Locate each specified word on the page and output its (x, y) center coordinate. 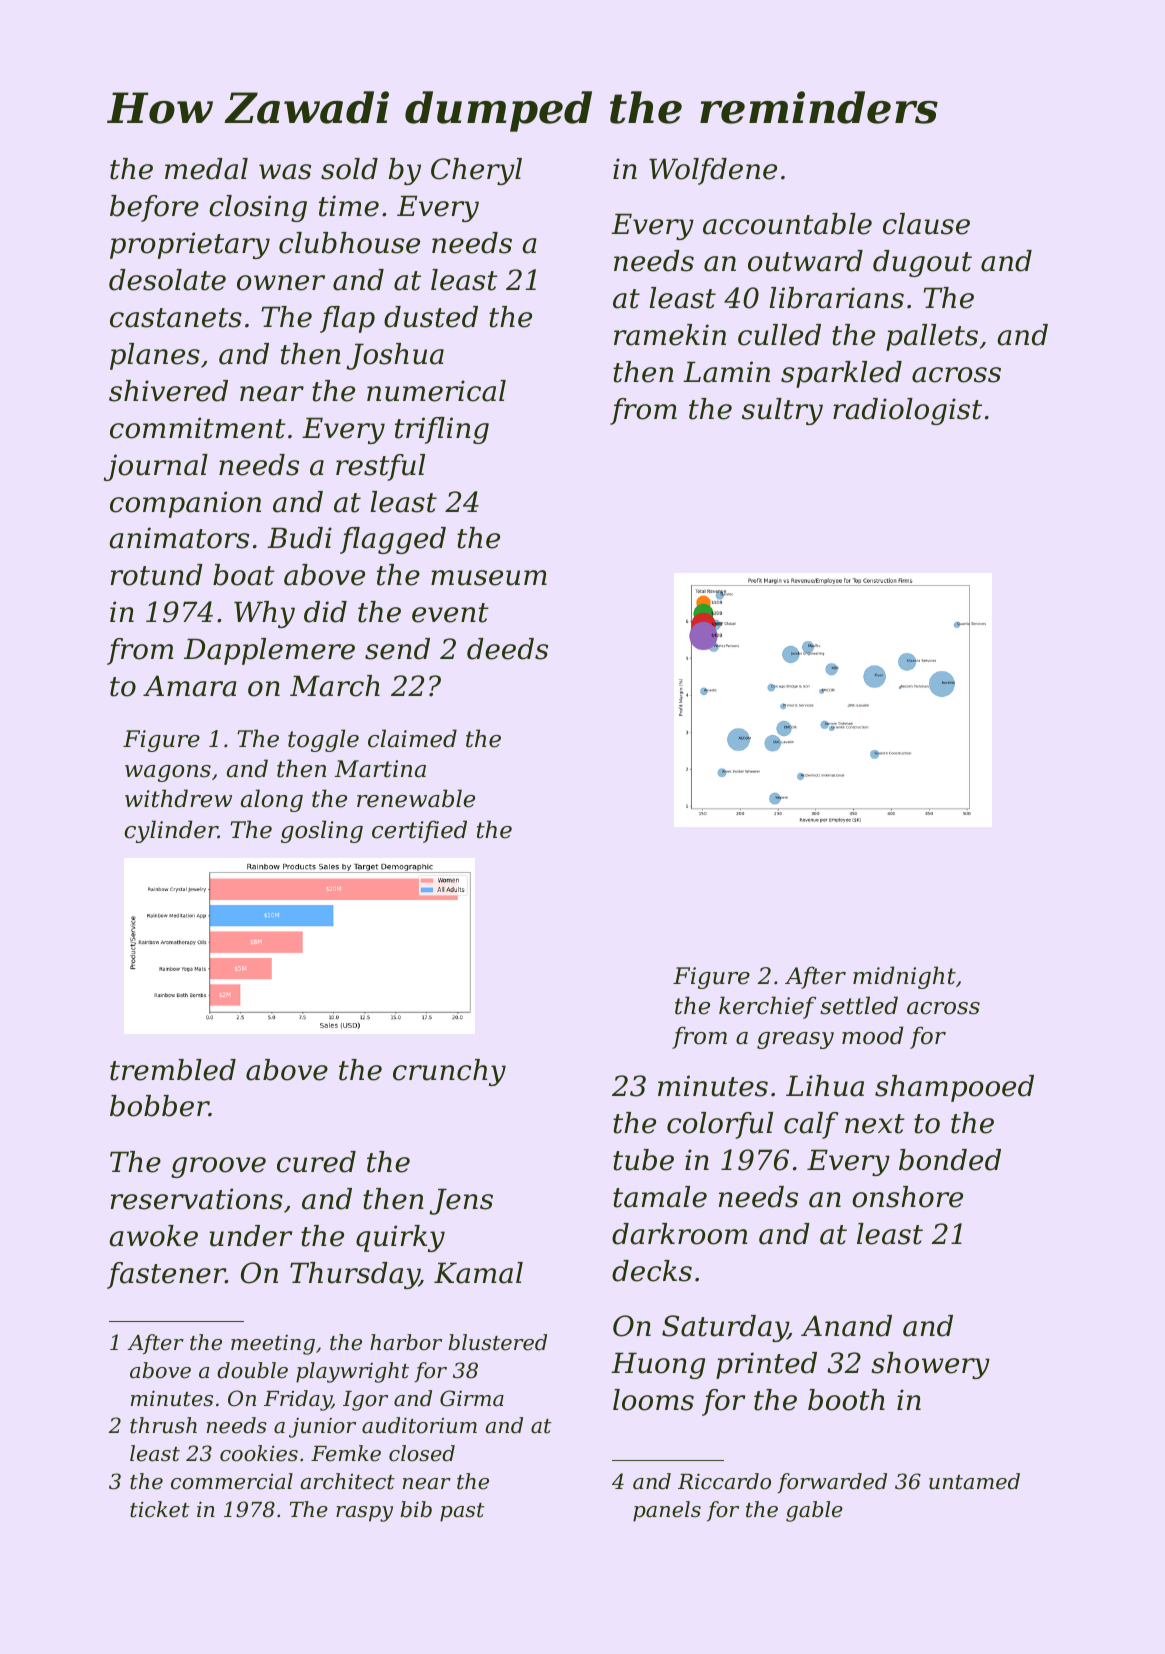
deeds (507, 649)
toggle (323, 740)
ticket (160, 1509)
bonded (950, 1160)
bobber (159, 1106)
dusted (431, 317)
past (462, 1512)
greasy (795, 1040)
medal (206, 169)
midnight (904, 977)
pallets (932, 337)
